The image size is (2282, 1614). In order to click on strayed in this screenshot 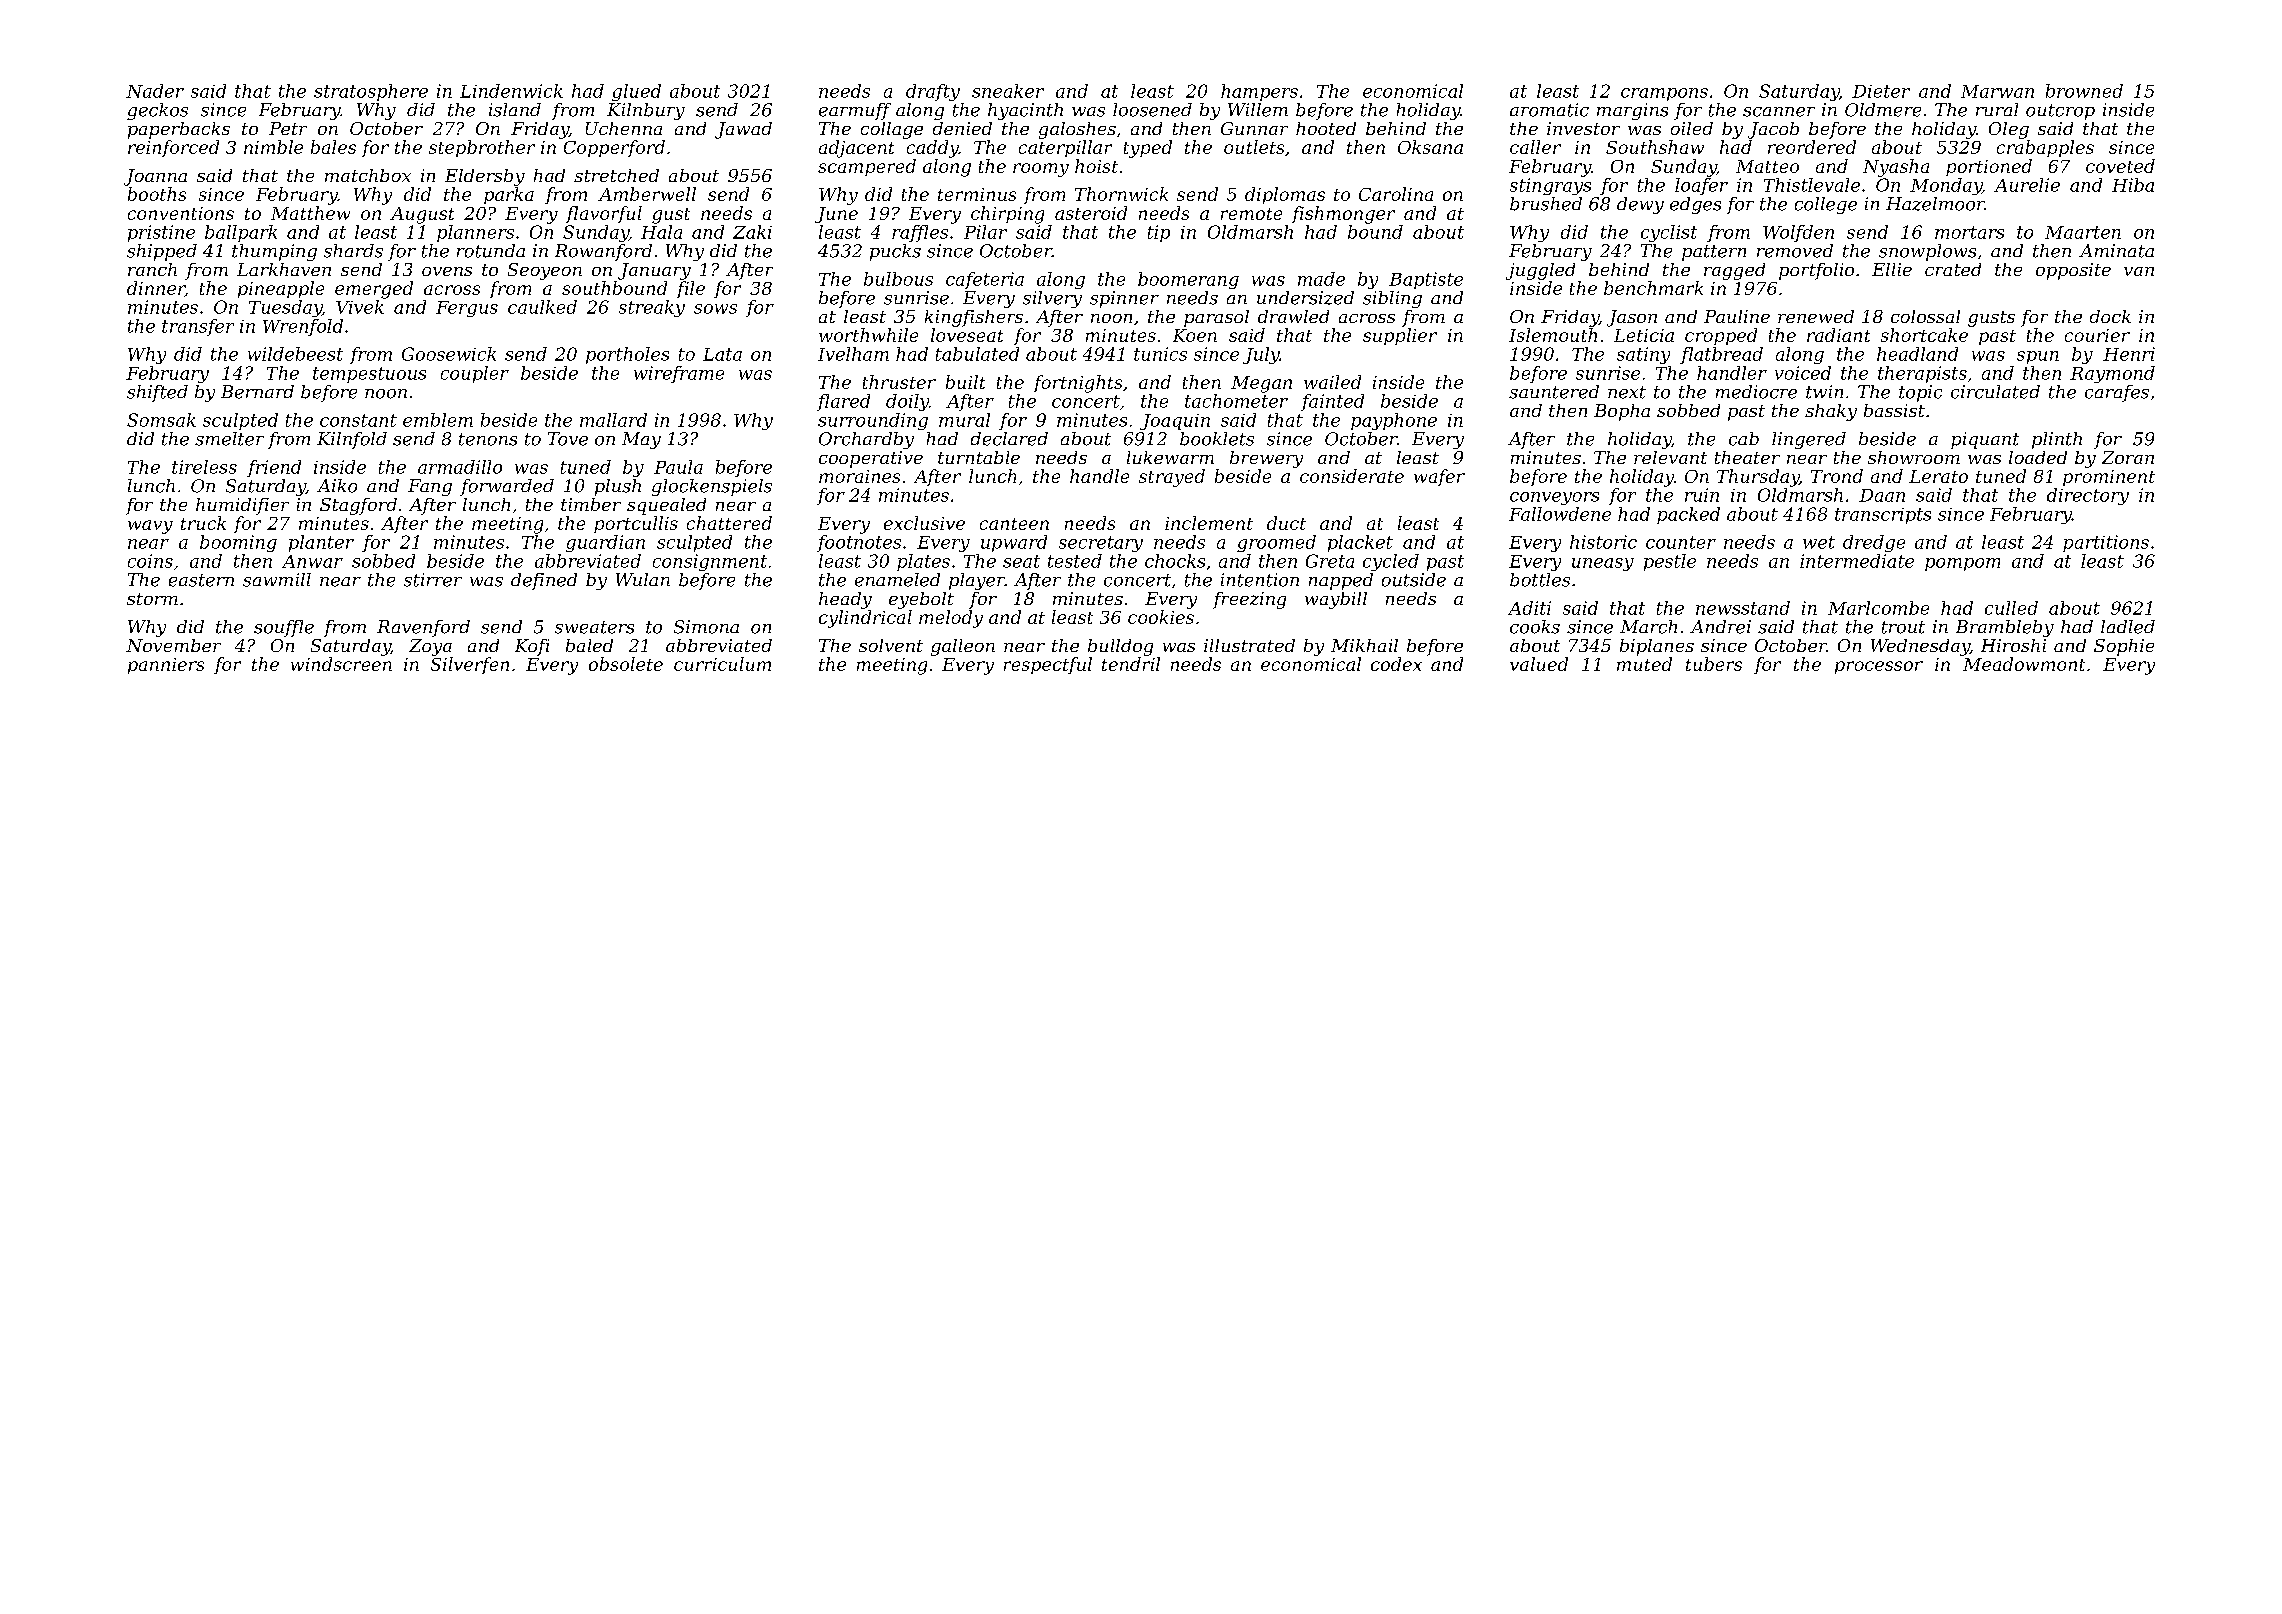, I will do `click(1172, 478)`.
